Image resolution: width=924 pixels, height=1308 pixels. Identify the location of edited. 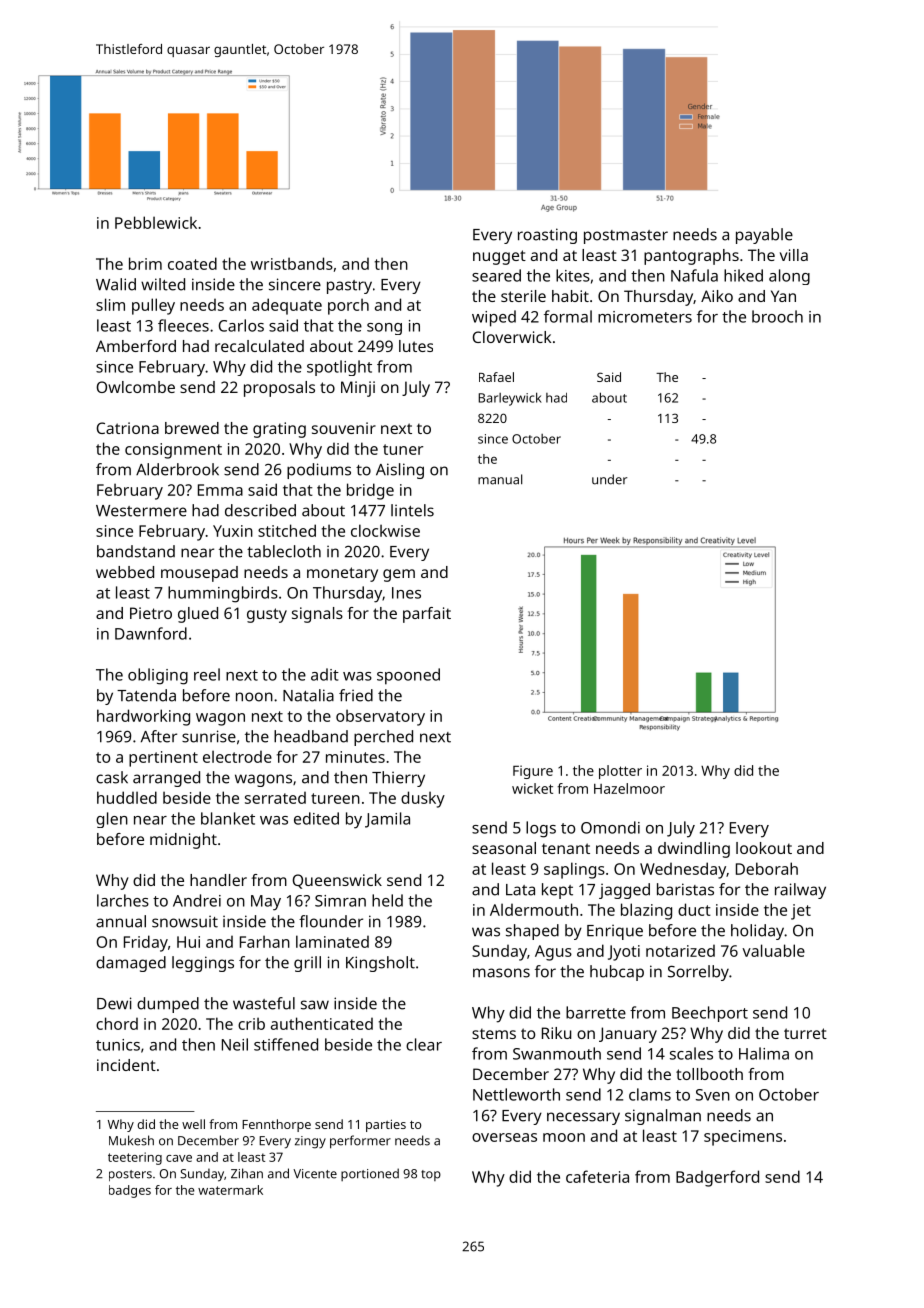
(316, 818).
